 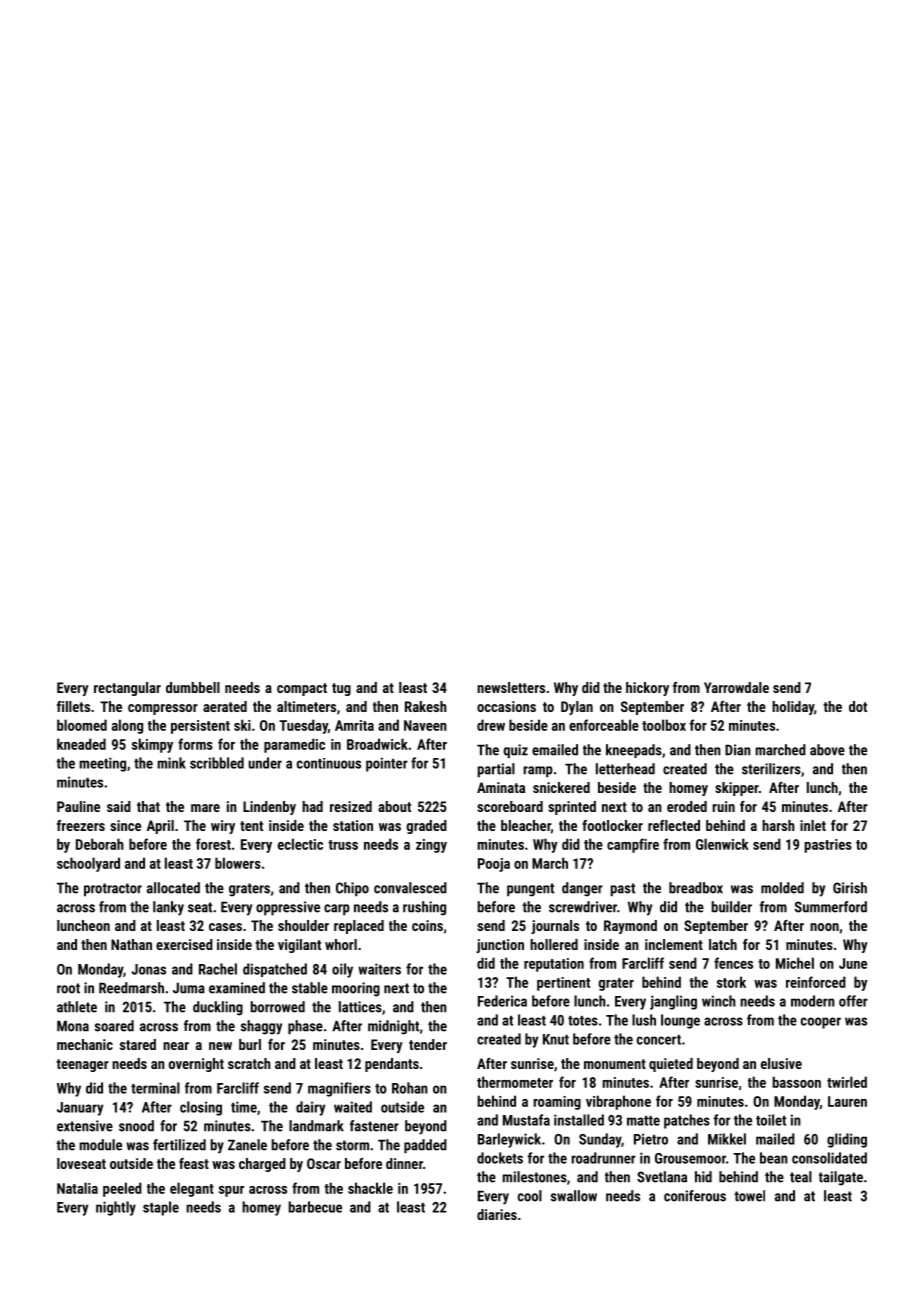 I want to click on diaries, so click(x=497, y=1214).
